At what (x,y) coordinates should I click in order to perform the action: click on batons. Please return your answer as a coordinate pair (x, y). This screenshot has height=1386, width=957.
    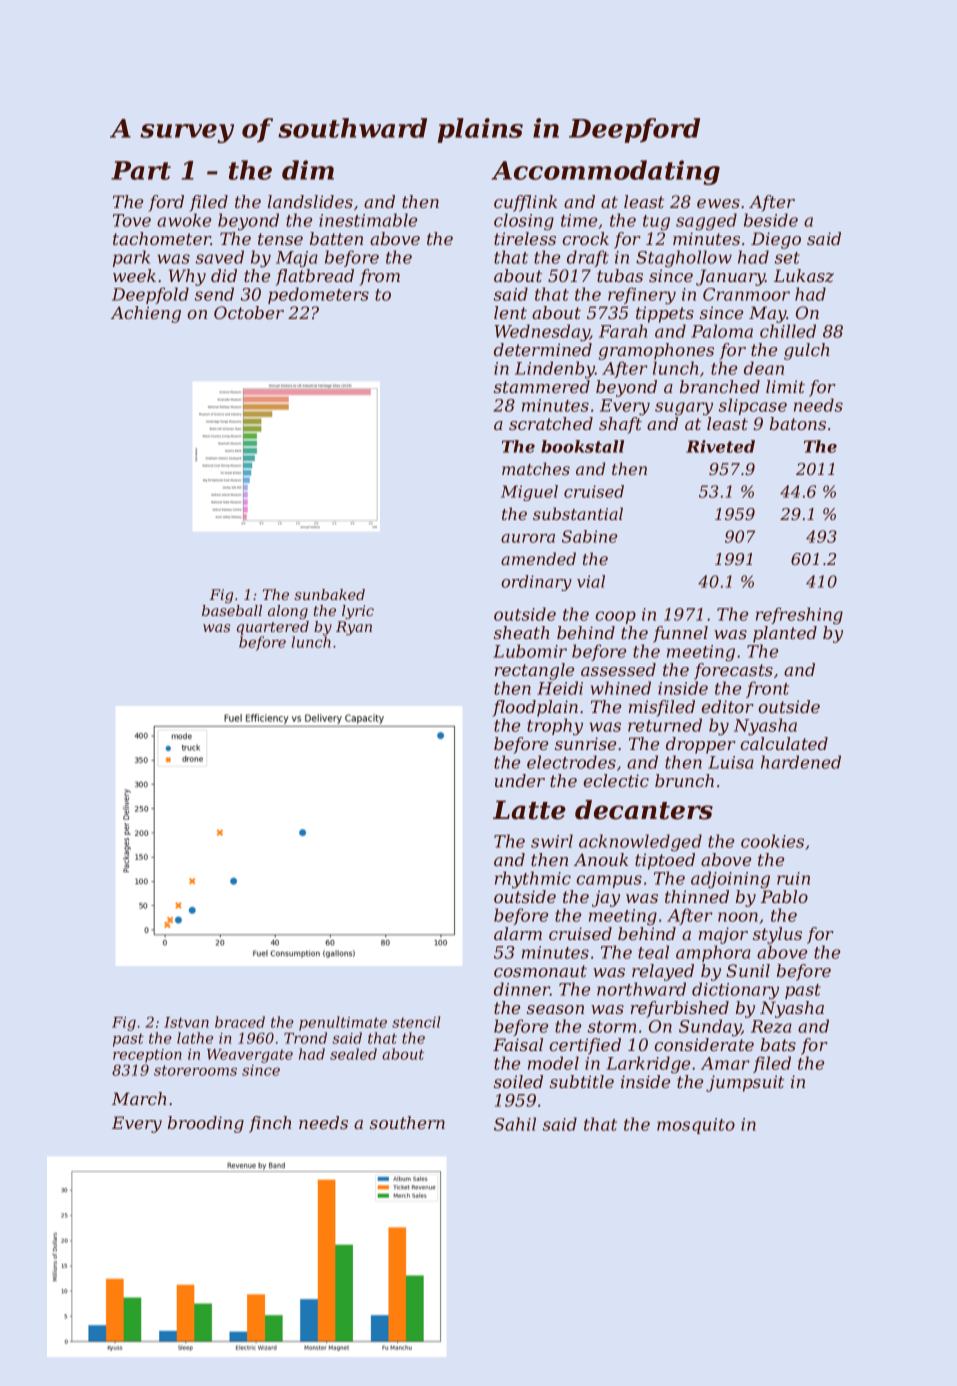
    Looking at the image, I should click on (798, 423).
